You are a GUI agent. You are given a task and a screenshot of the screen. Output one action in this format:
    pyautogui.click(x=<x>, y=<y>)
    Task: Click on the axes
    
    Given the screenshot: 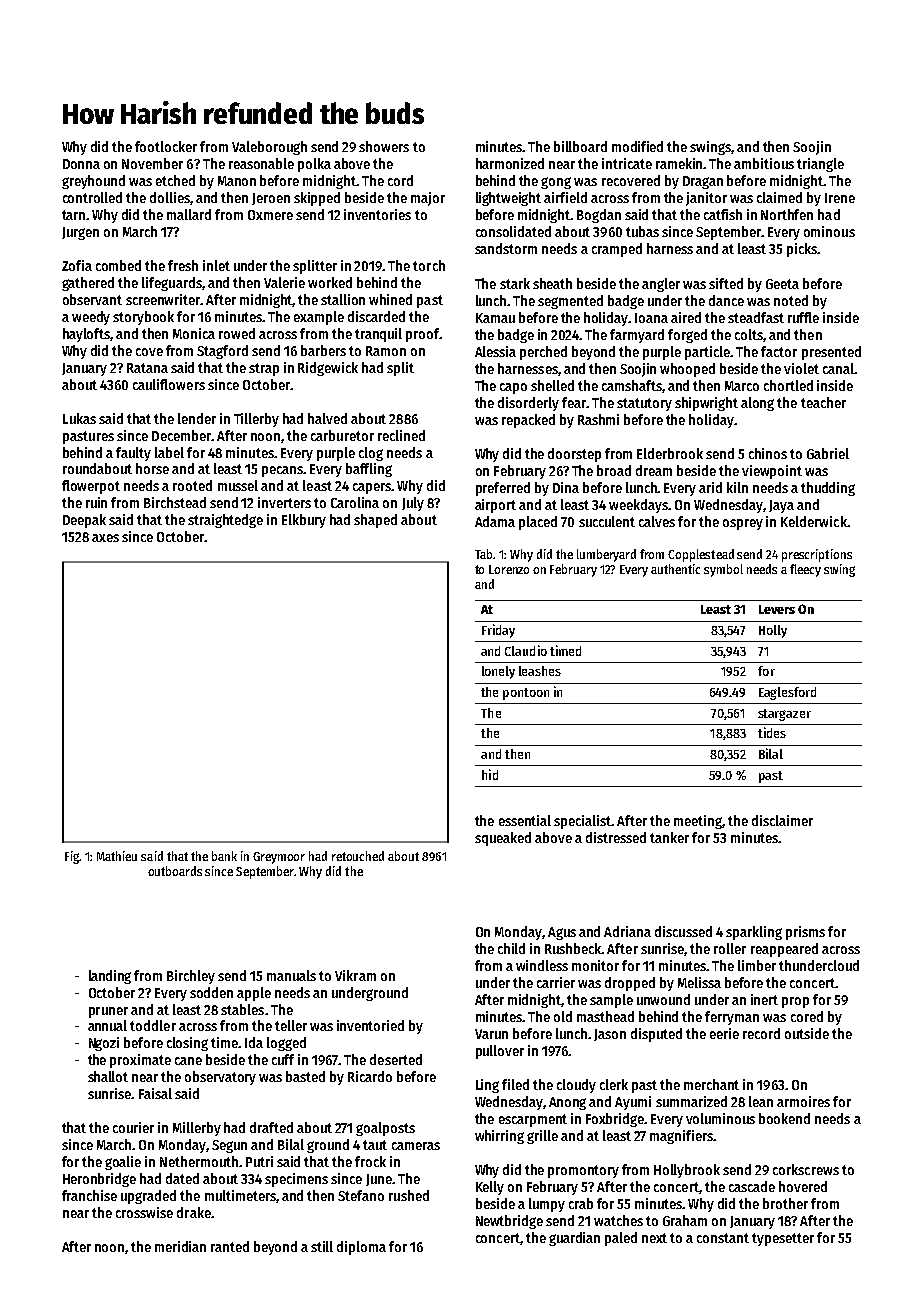 What is the action you would take?
    pyautogui.click(x=105, y=538)
